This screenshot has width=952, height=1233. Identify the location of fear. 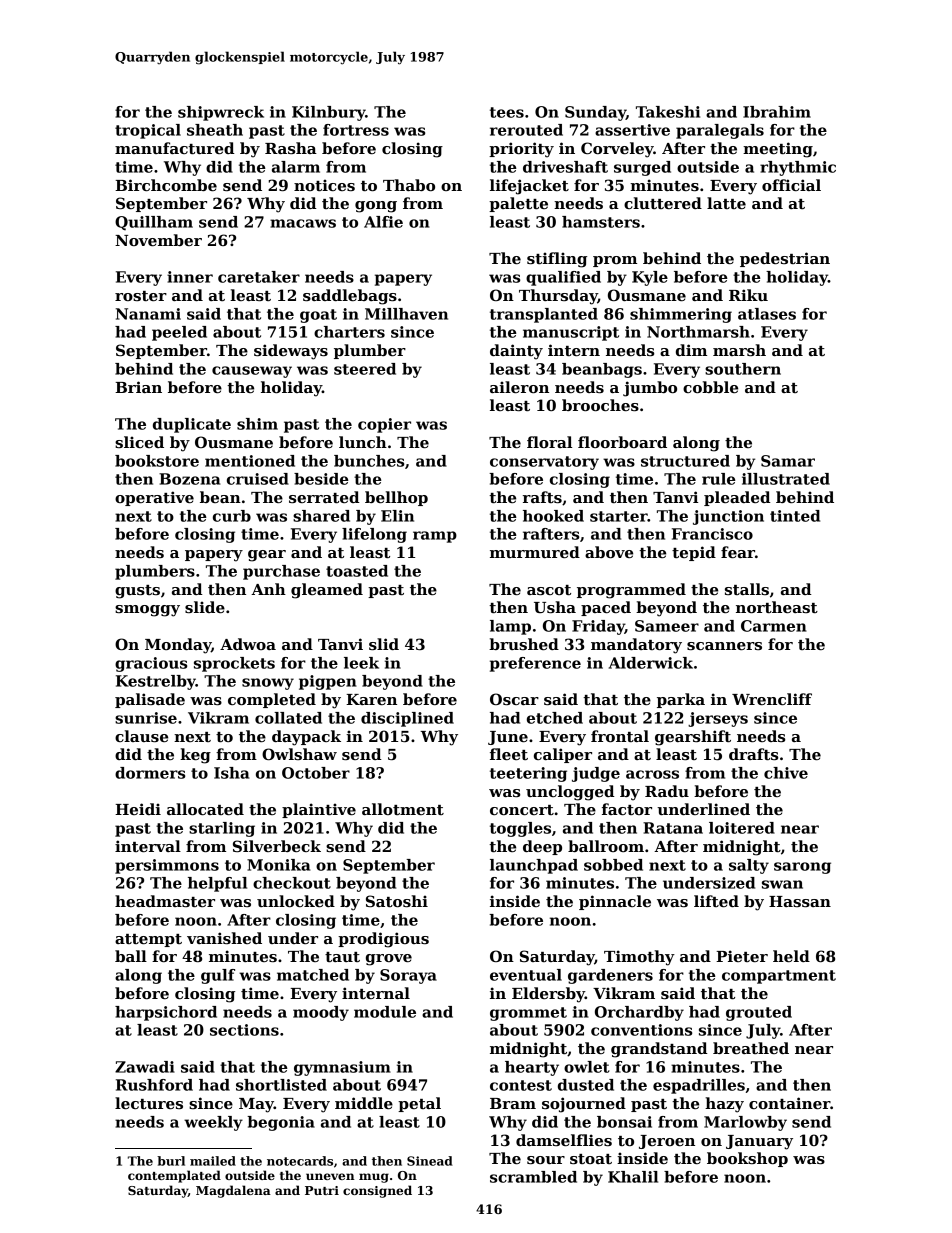
(738, 552).
